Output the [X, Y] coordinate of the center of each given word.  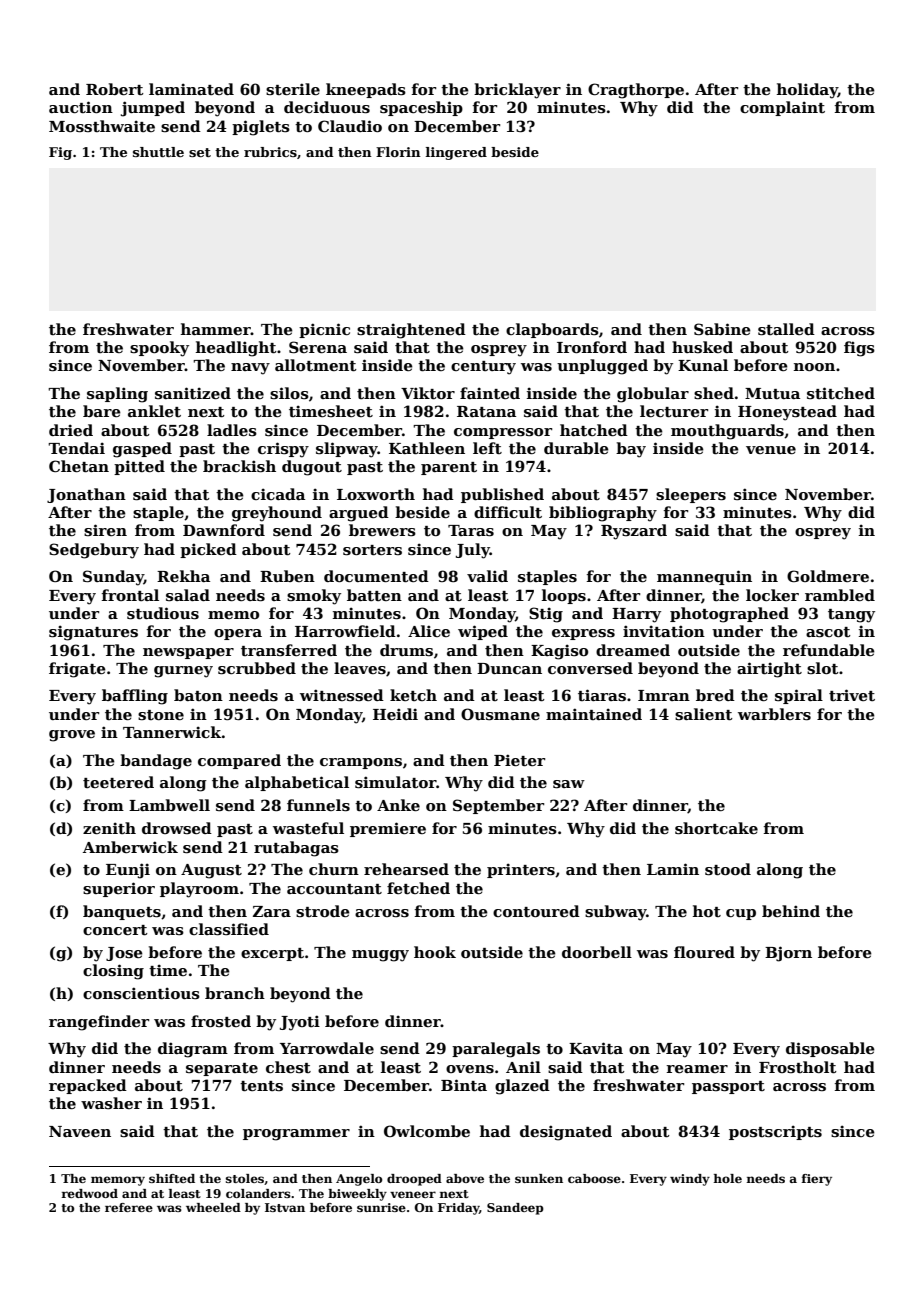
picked [208, 550]
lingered [456, 153]
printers [521, 870]
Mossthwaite [102, 126]
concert [115, 930]
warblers [774, 714]
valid [487, 576]
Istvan [285, 1207]
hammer [216, 329]
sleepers [691, 495]
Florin [398, 152]
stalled [786, 329]
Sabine [722, 329]
